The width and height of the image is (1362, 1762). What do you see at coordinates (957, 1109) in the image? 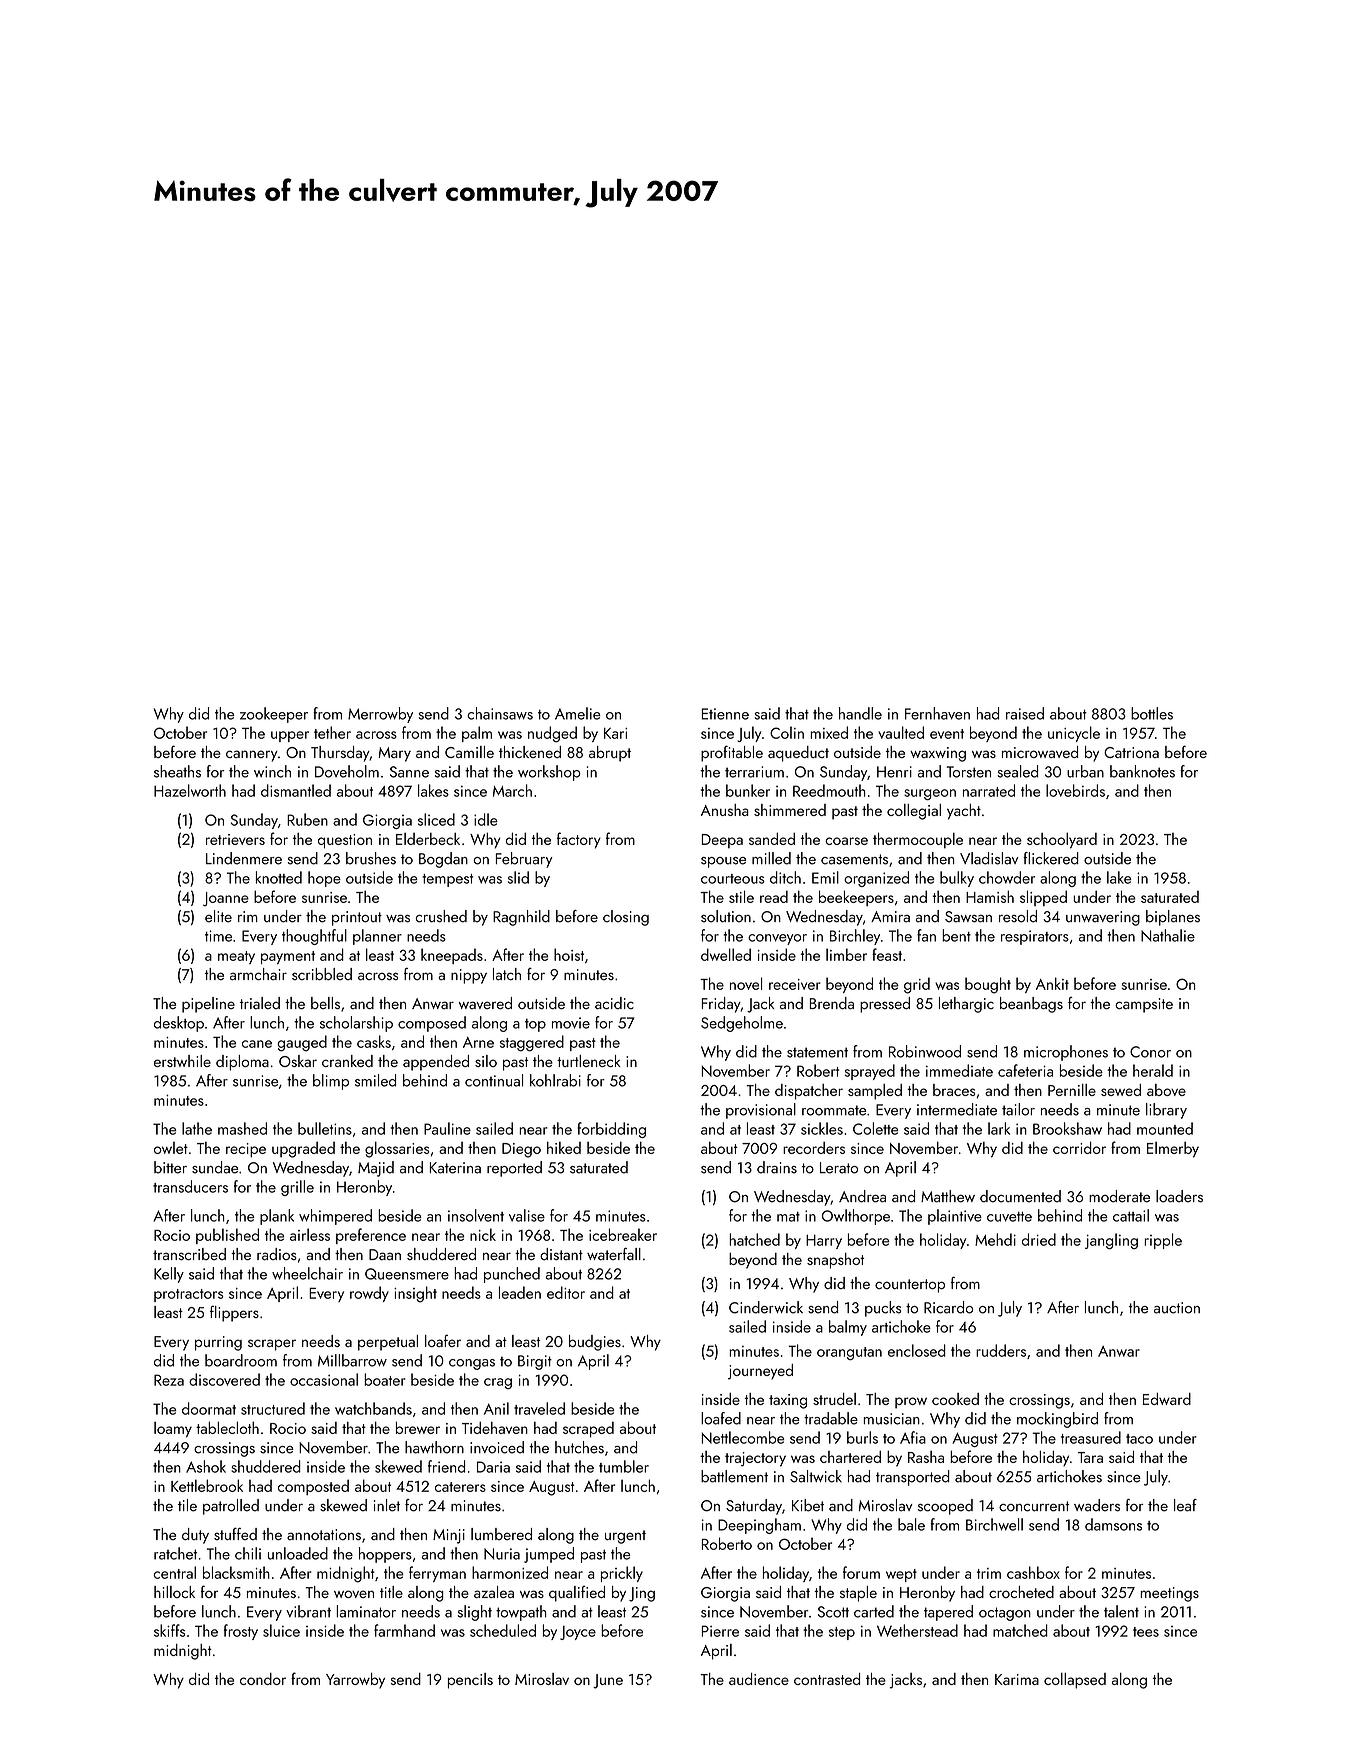
I see `intermediate` at bounding box center [957, 1109].
